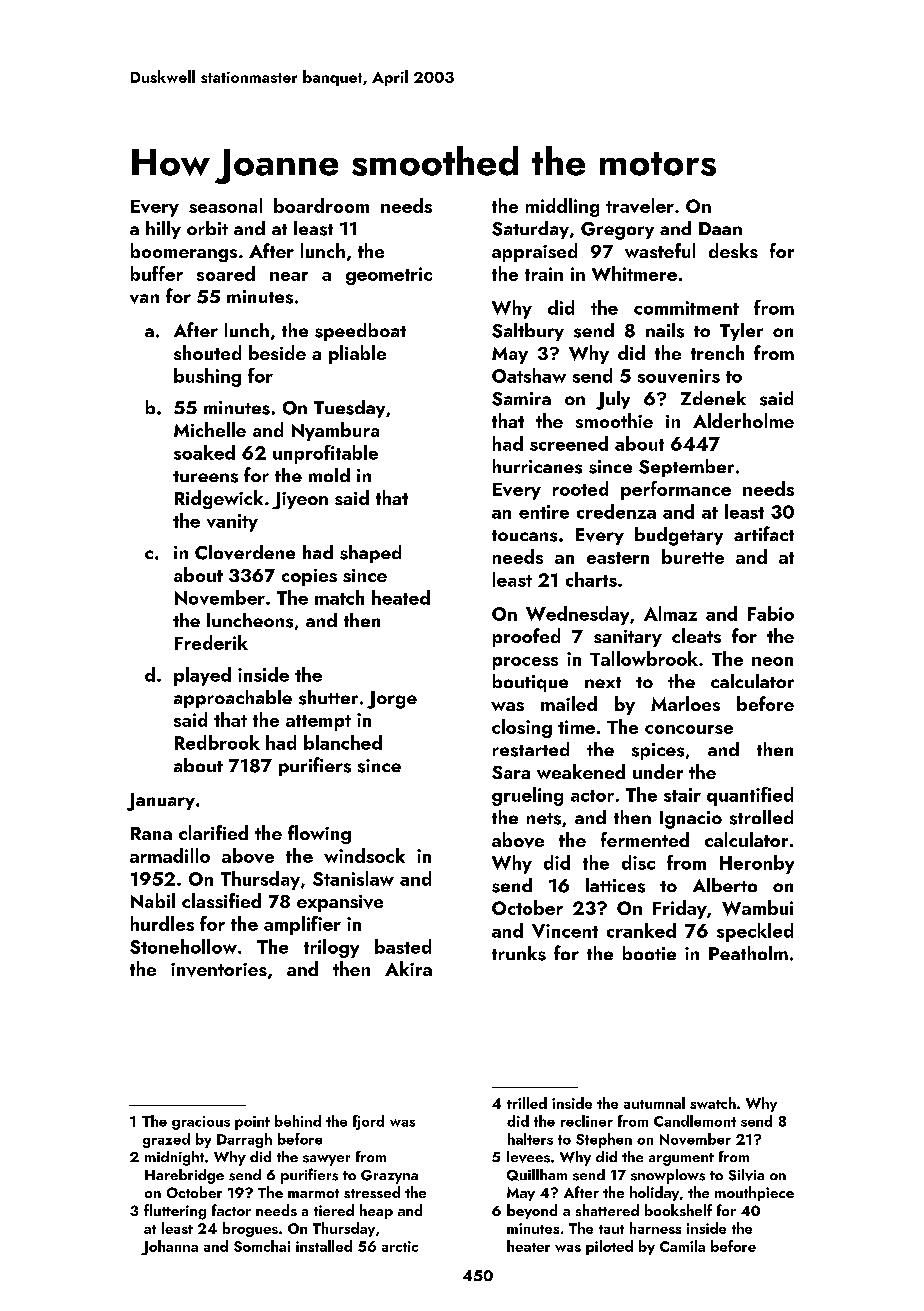  I want to click on strolled, so click(761, 817).
